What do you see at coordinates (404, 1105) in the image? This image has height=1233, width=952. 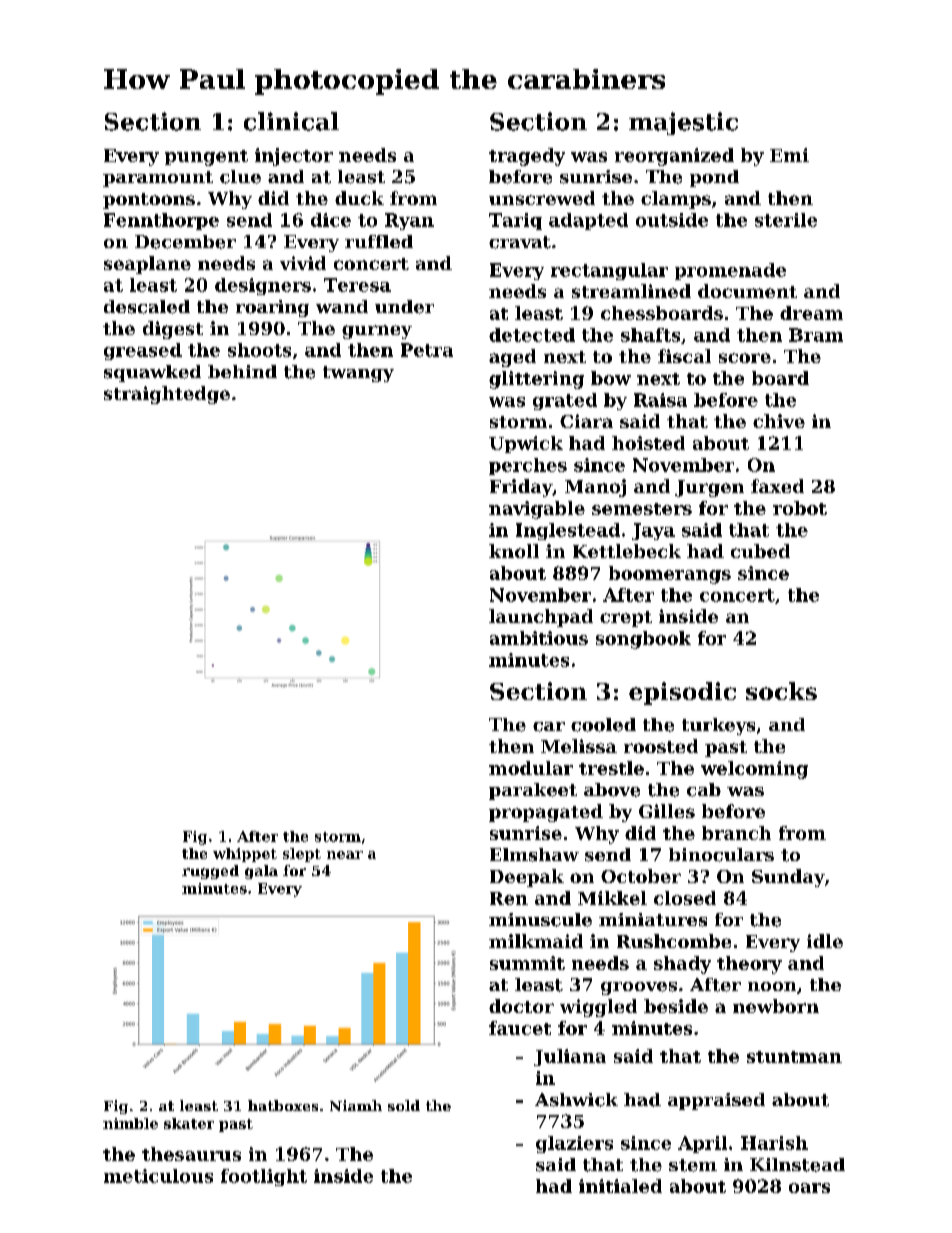 I see `sold` at bounding box center [404, 1105].
